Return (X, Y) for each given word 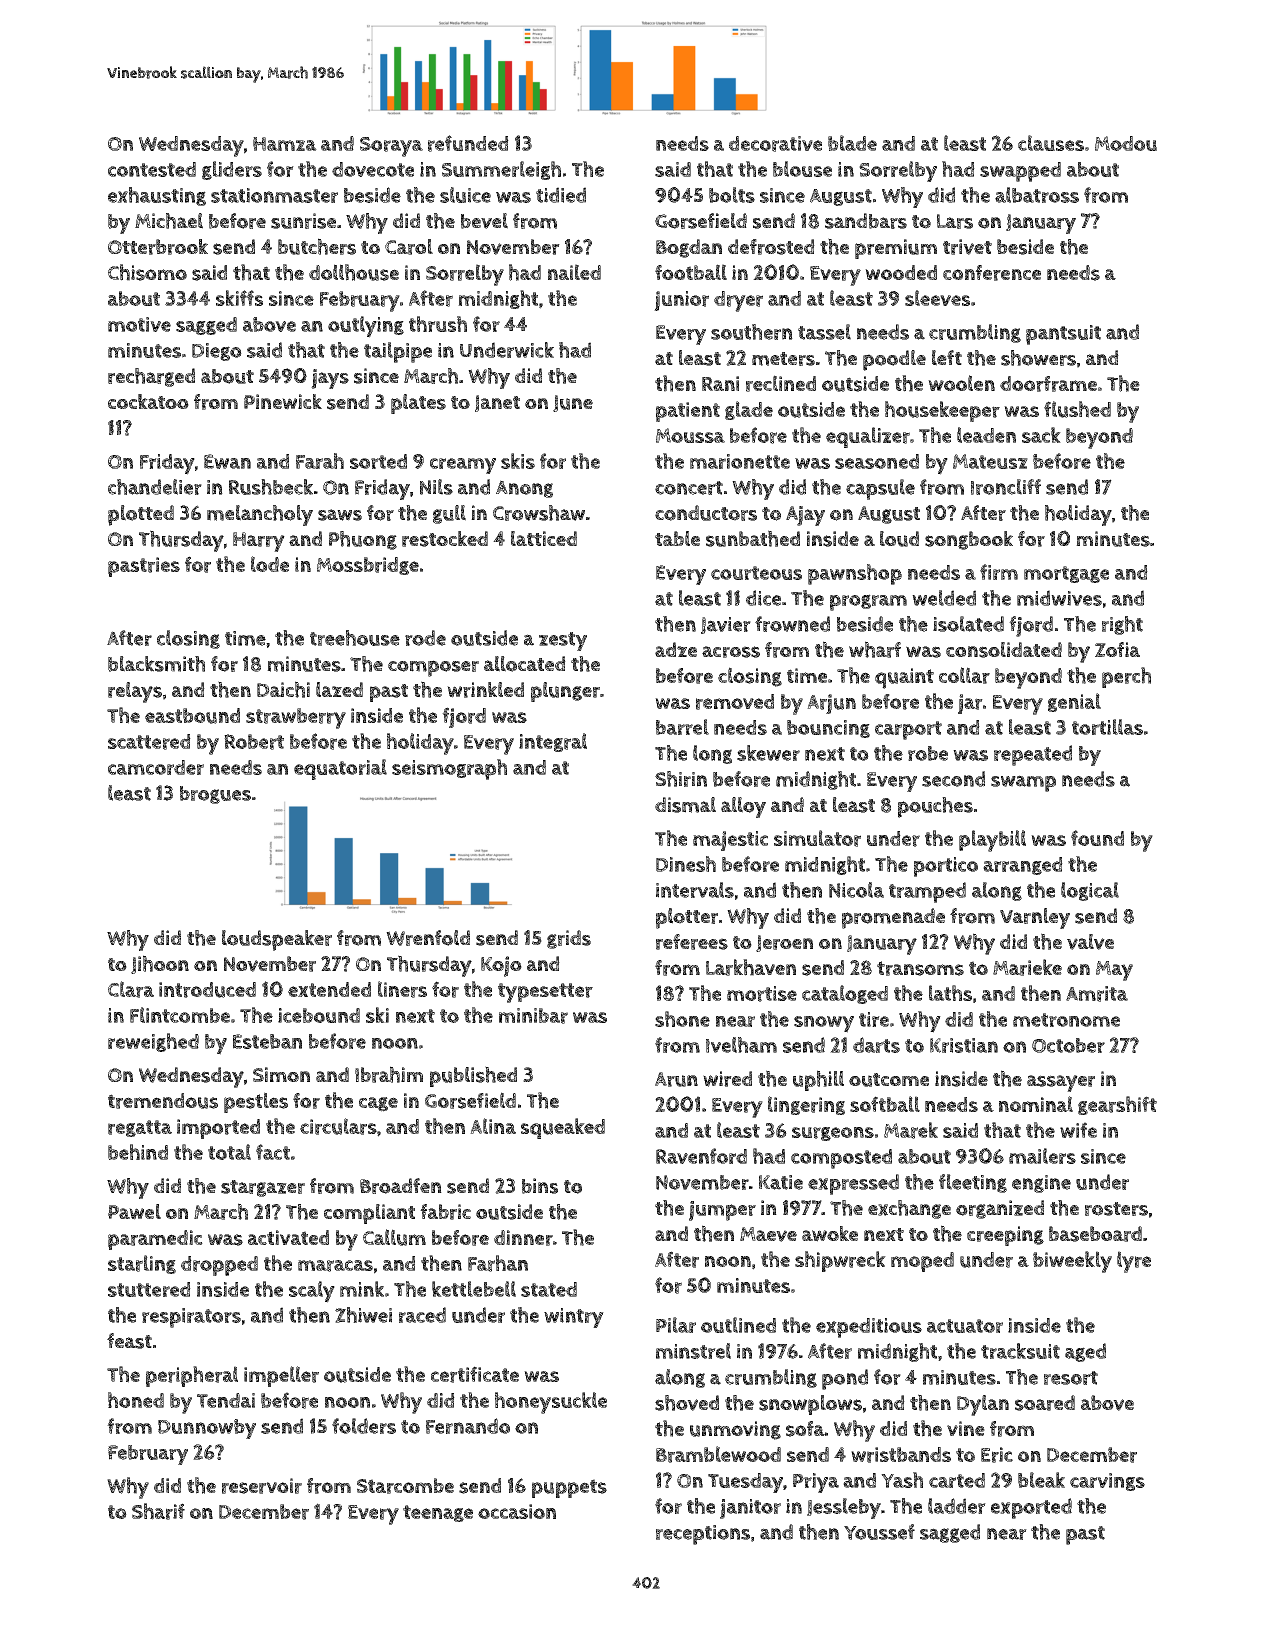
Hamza (285, 144)
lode (270, 564)
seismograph (449, 769)
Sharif (158, 1511)
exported (1031, 1508)
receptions (703, 1535)
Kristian (964, 1045)
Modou (1126, 143)
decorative (775, 144)
